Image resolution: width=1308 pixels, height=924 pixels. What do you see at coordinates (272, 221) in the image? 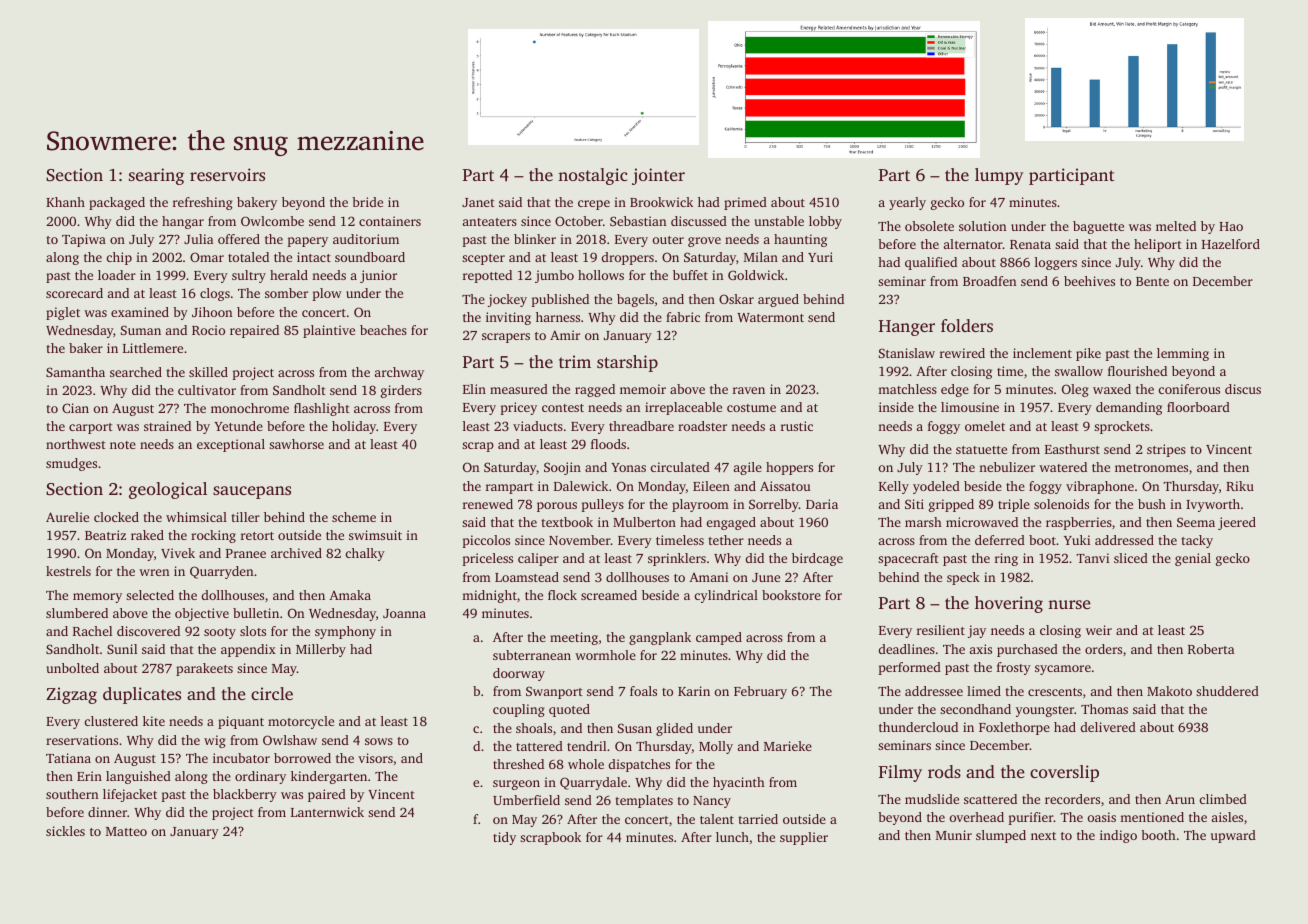
I see `Owlcombe` at bounding box center [272, 221].
